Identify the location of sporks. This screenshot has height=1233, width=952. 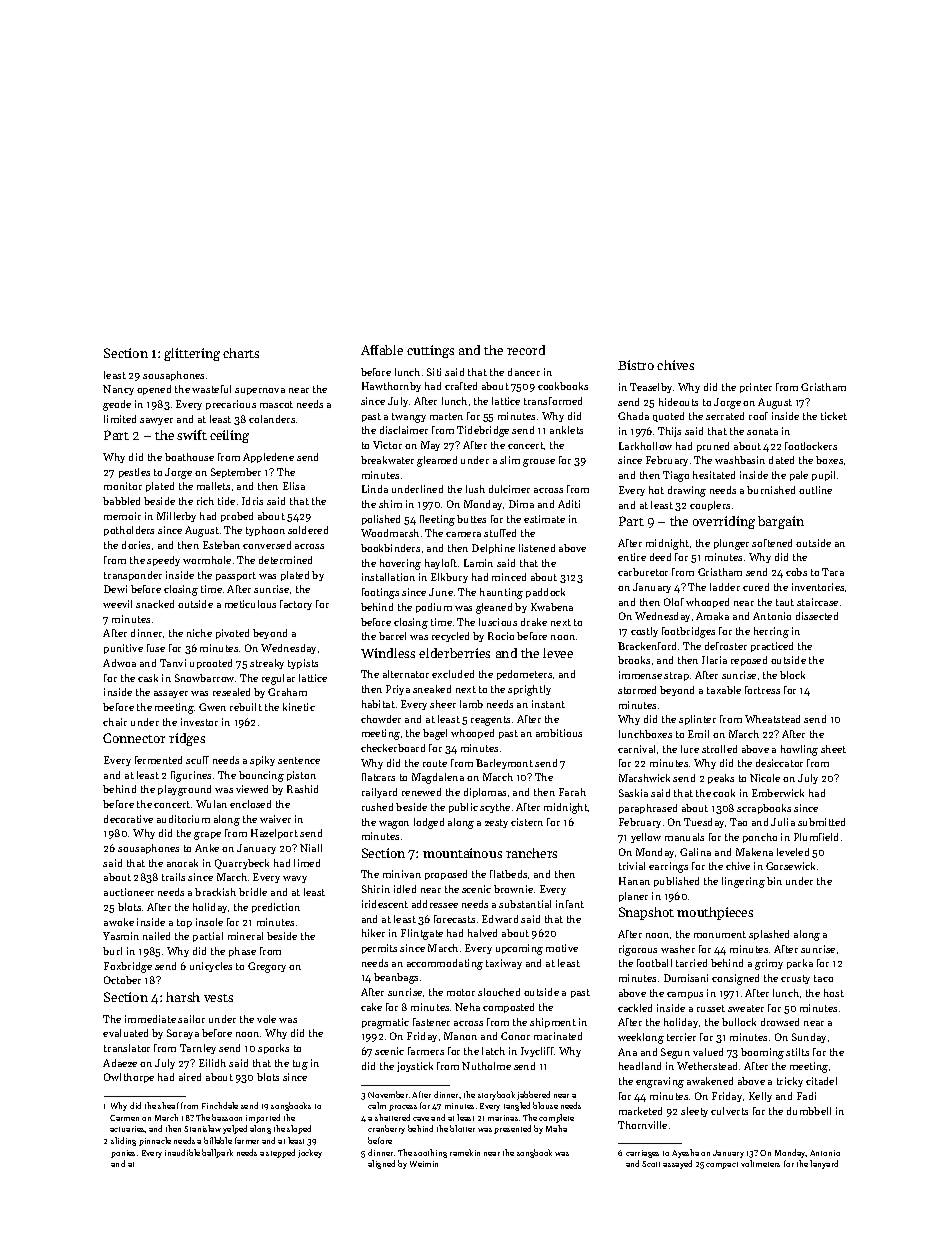
(273, 1049).
